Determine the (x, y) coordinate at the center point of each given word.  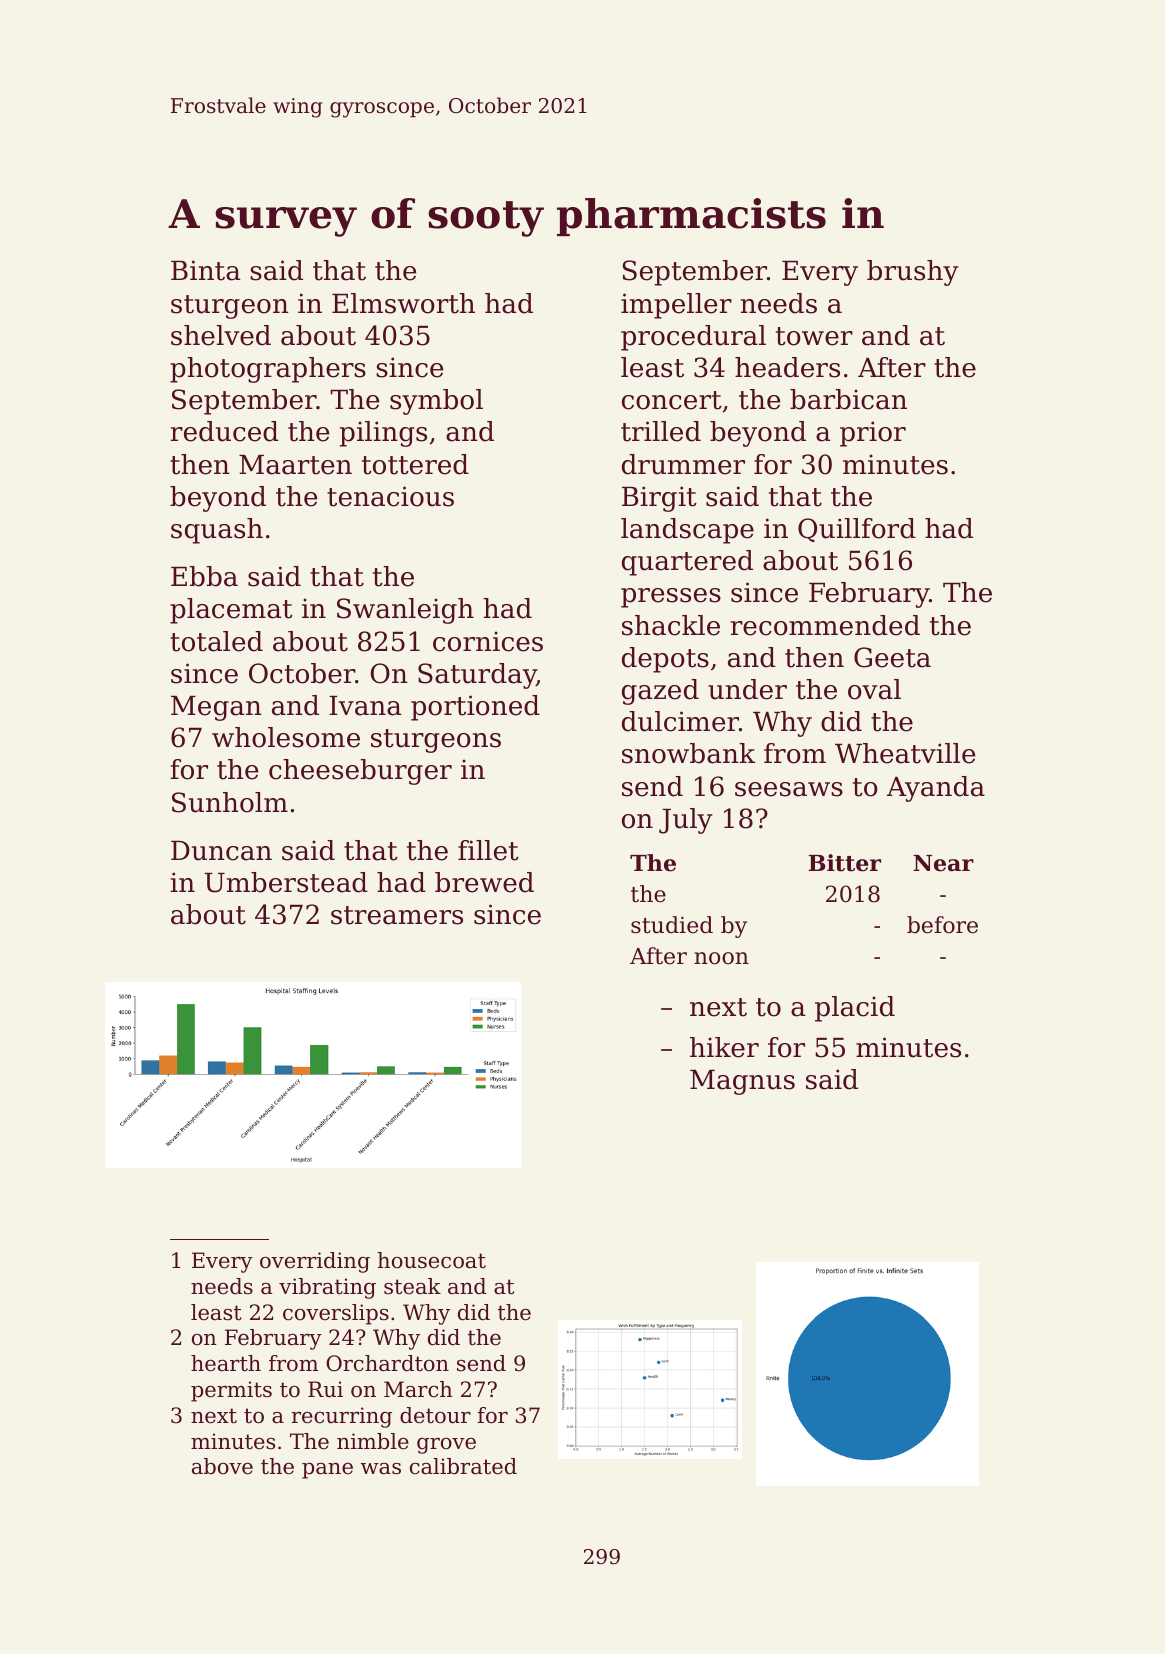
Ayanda (936, 789)
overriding (315, 1262)
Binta (205, 270)
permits (231, 1391)
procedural (693, 338)
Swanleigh (405, 611)
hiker (724, 1047)
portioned (475, 708)
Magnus (742, 1082)
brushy (912, 273)
